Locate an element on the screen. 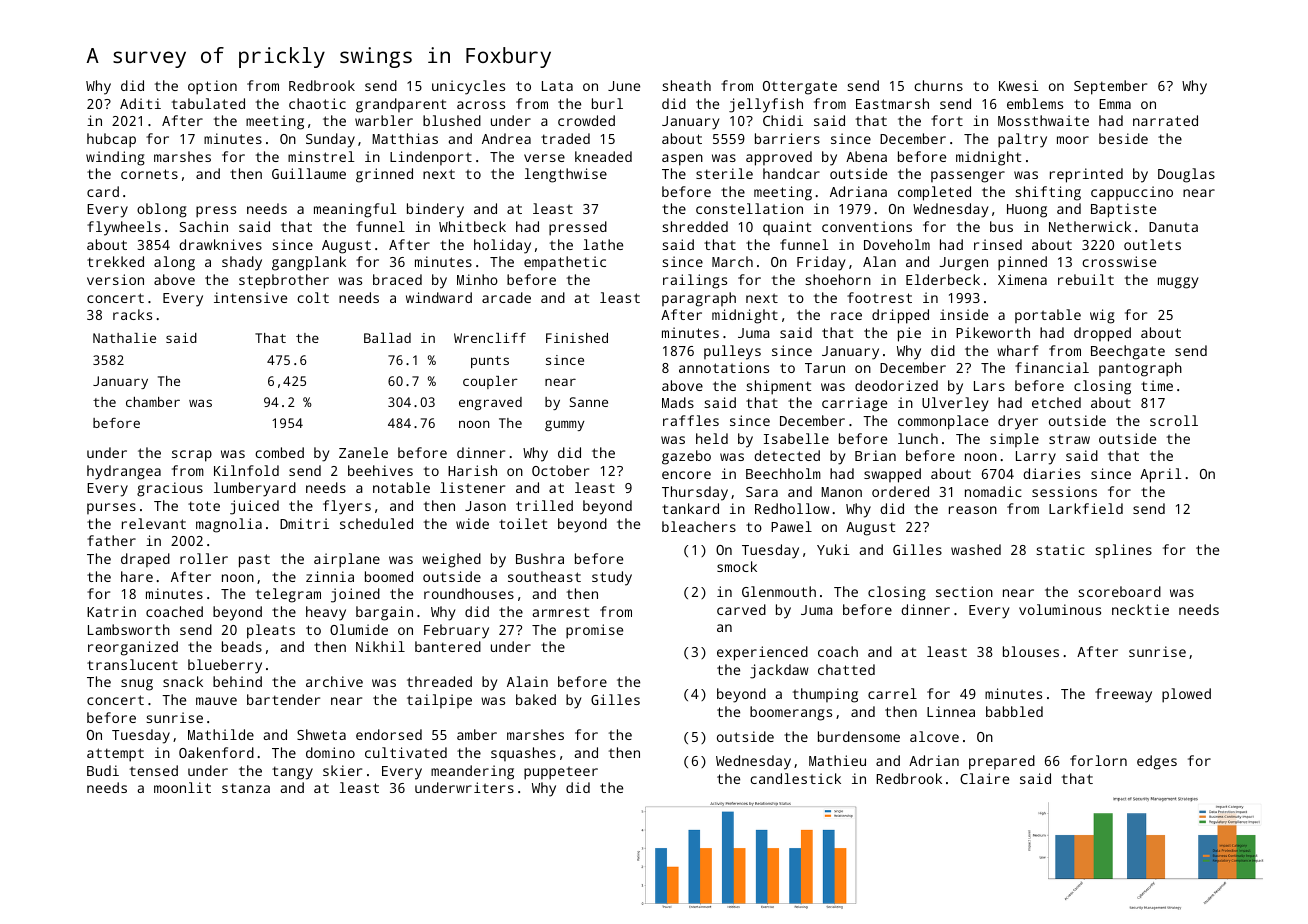 The width and height of the screenshot is (1308, 924). Larkfield is located at coordinates (1086, 508).
